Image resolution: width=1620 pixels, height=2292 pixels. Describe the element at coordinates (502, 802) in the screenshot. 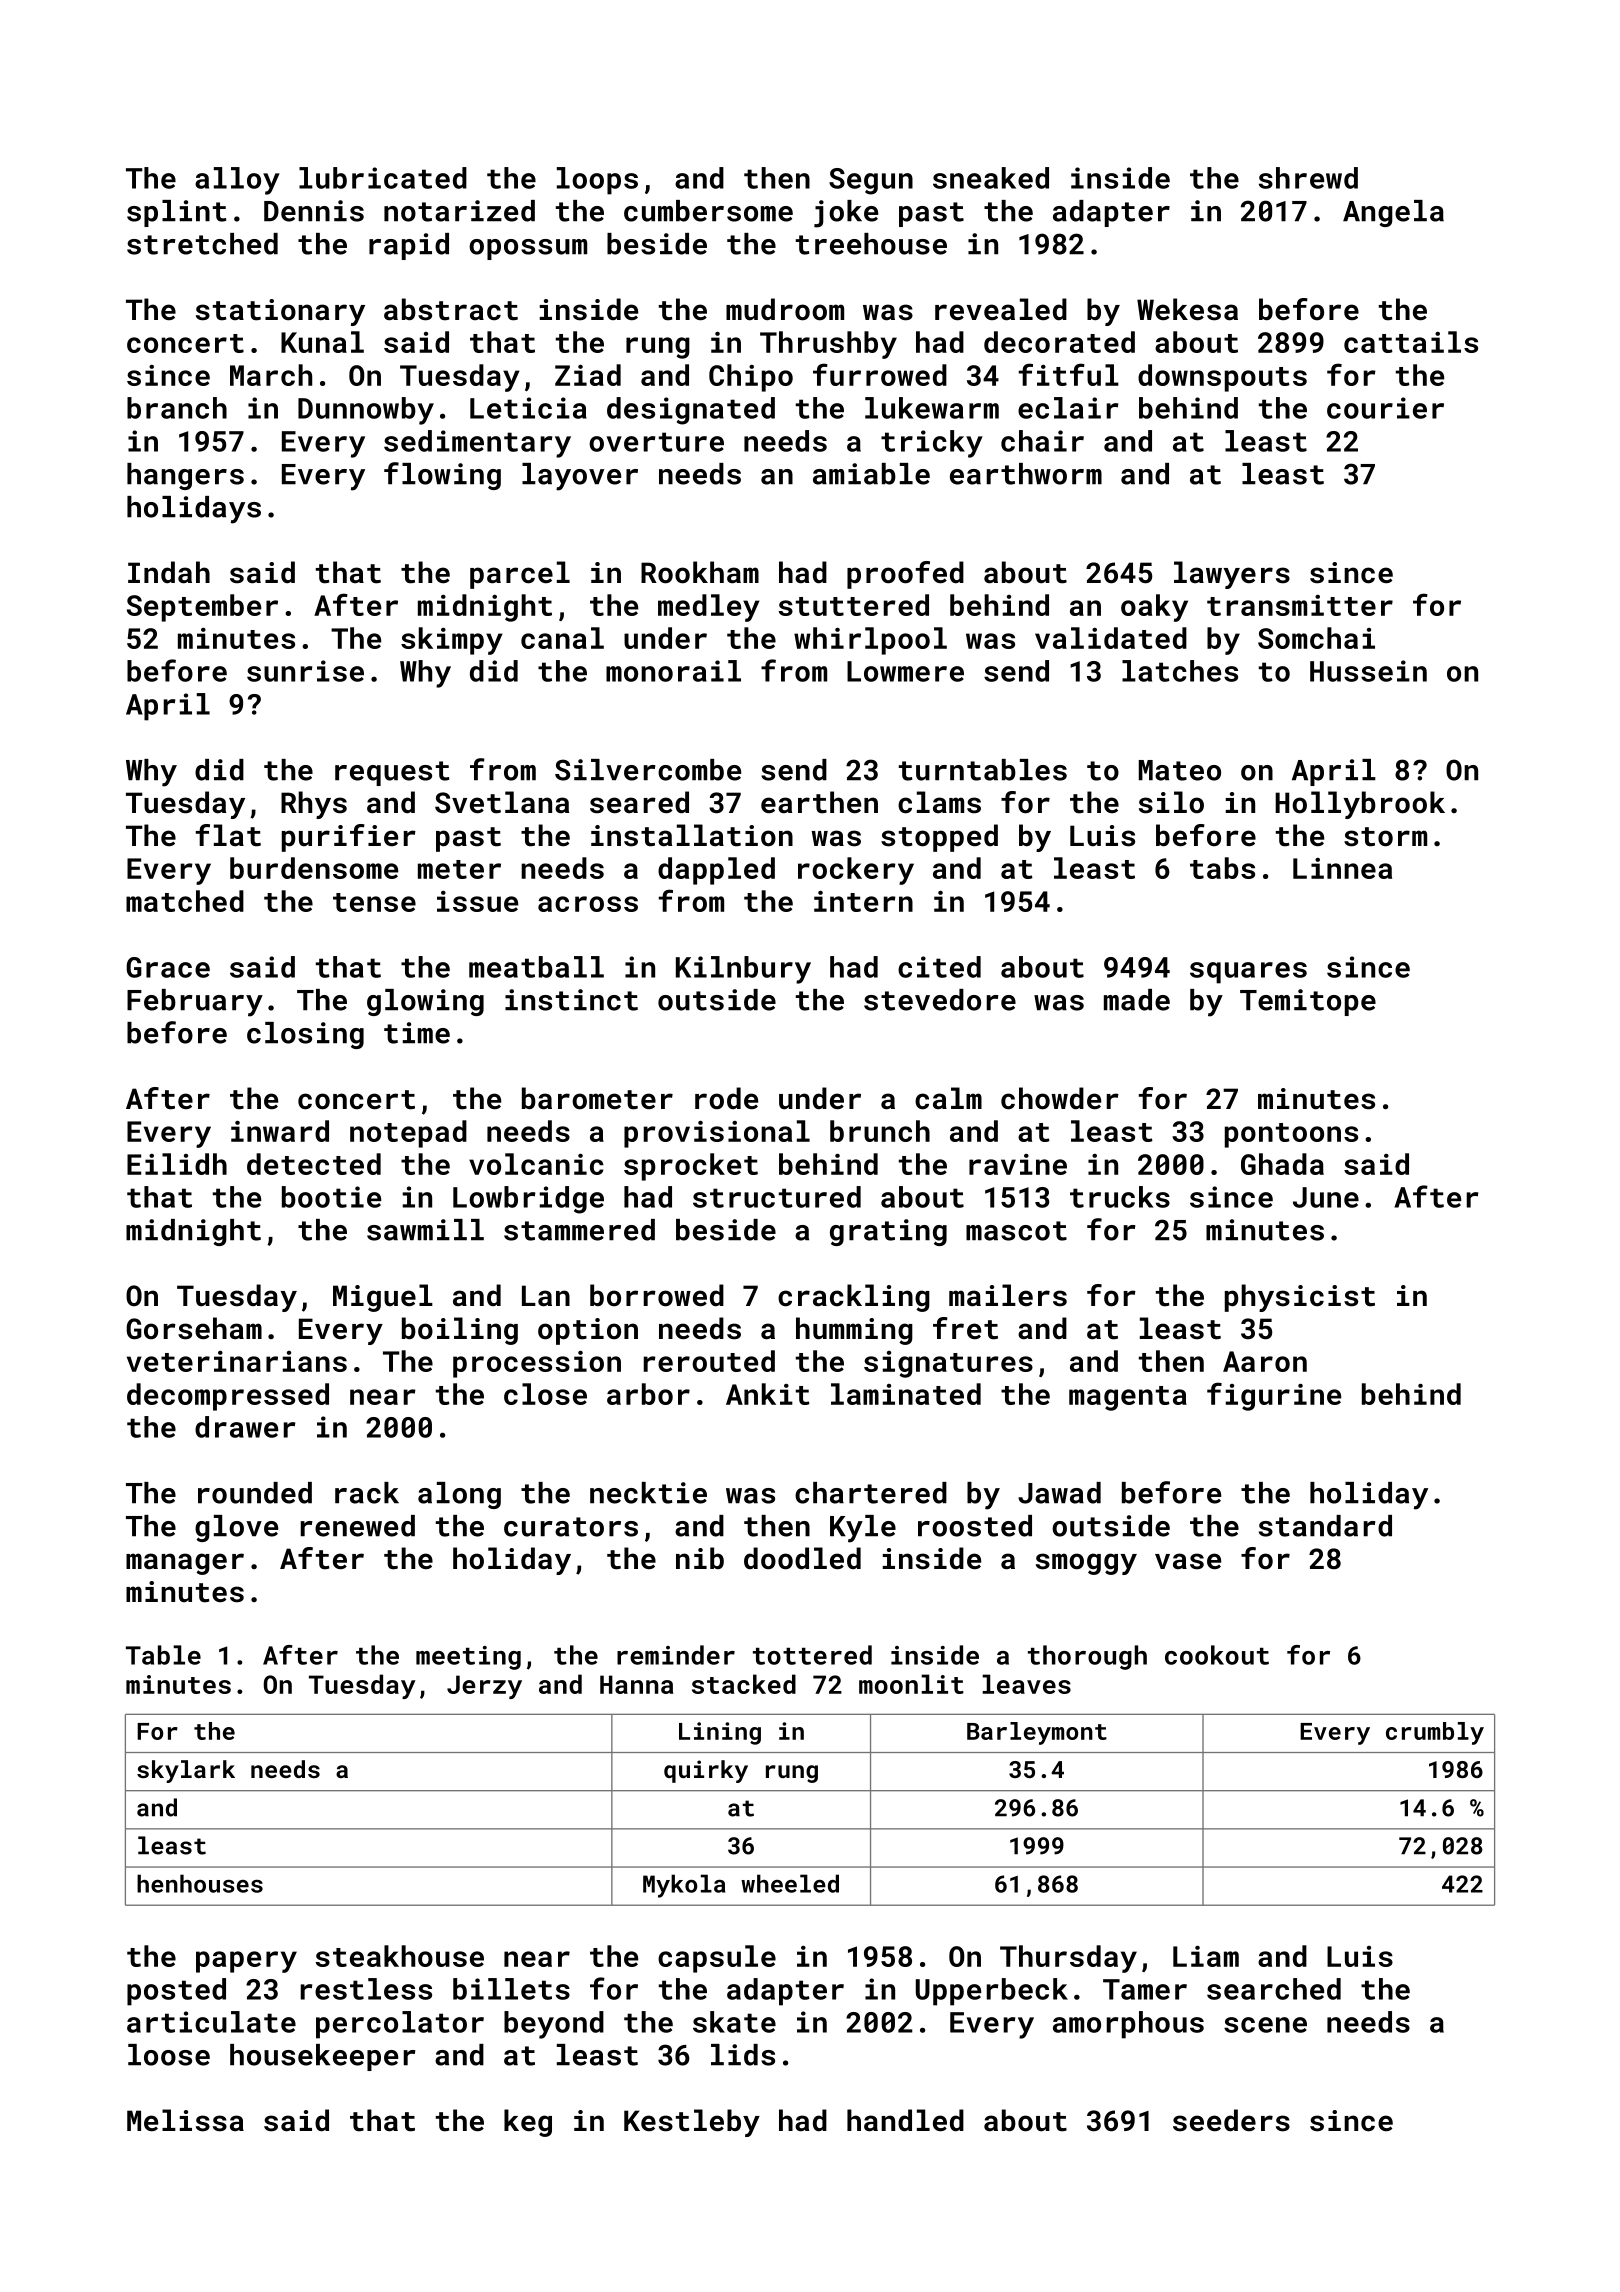

I see `Svetlana` at that location.
